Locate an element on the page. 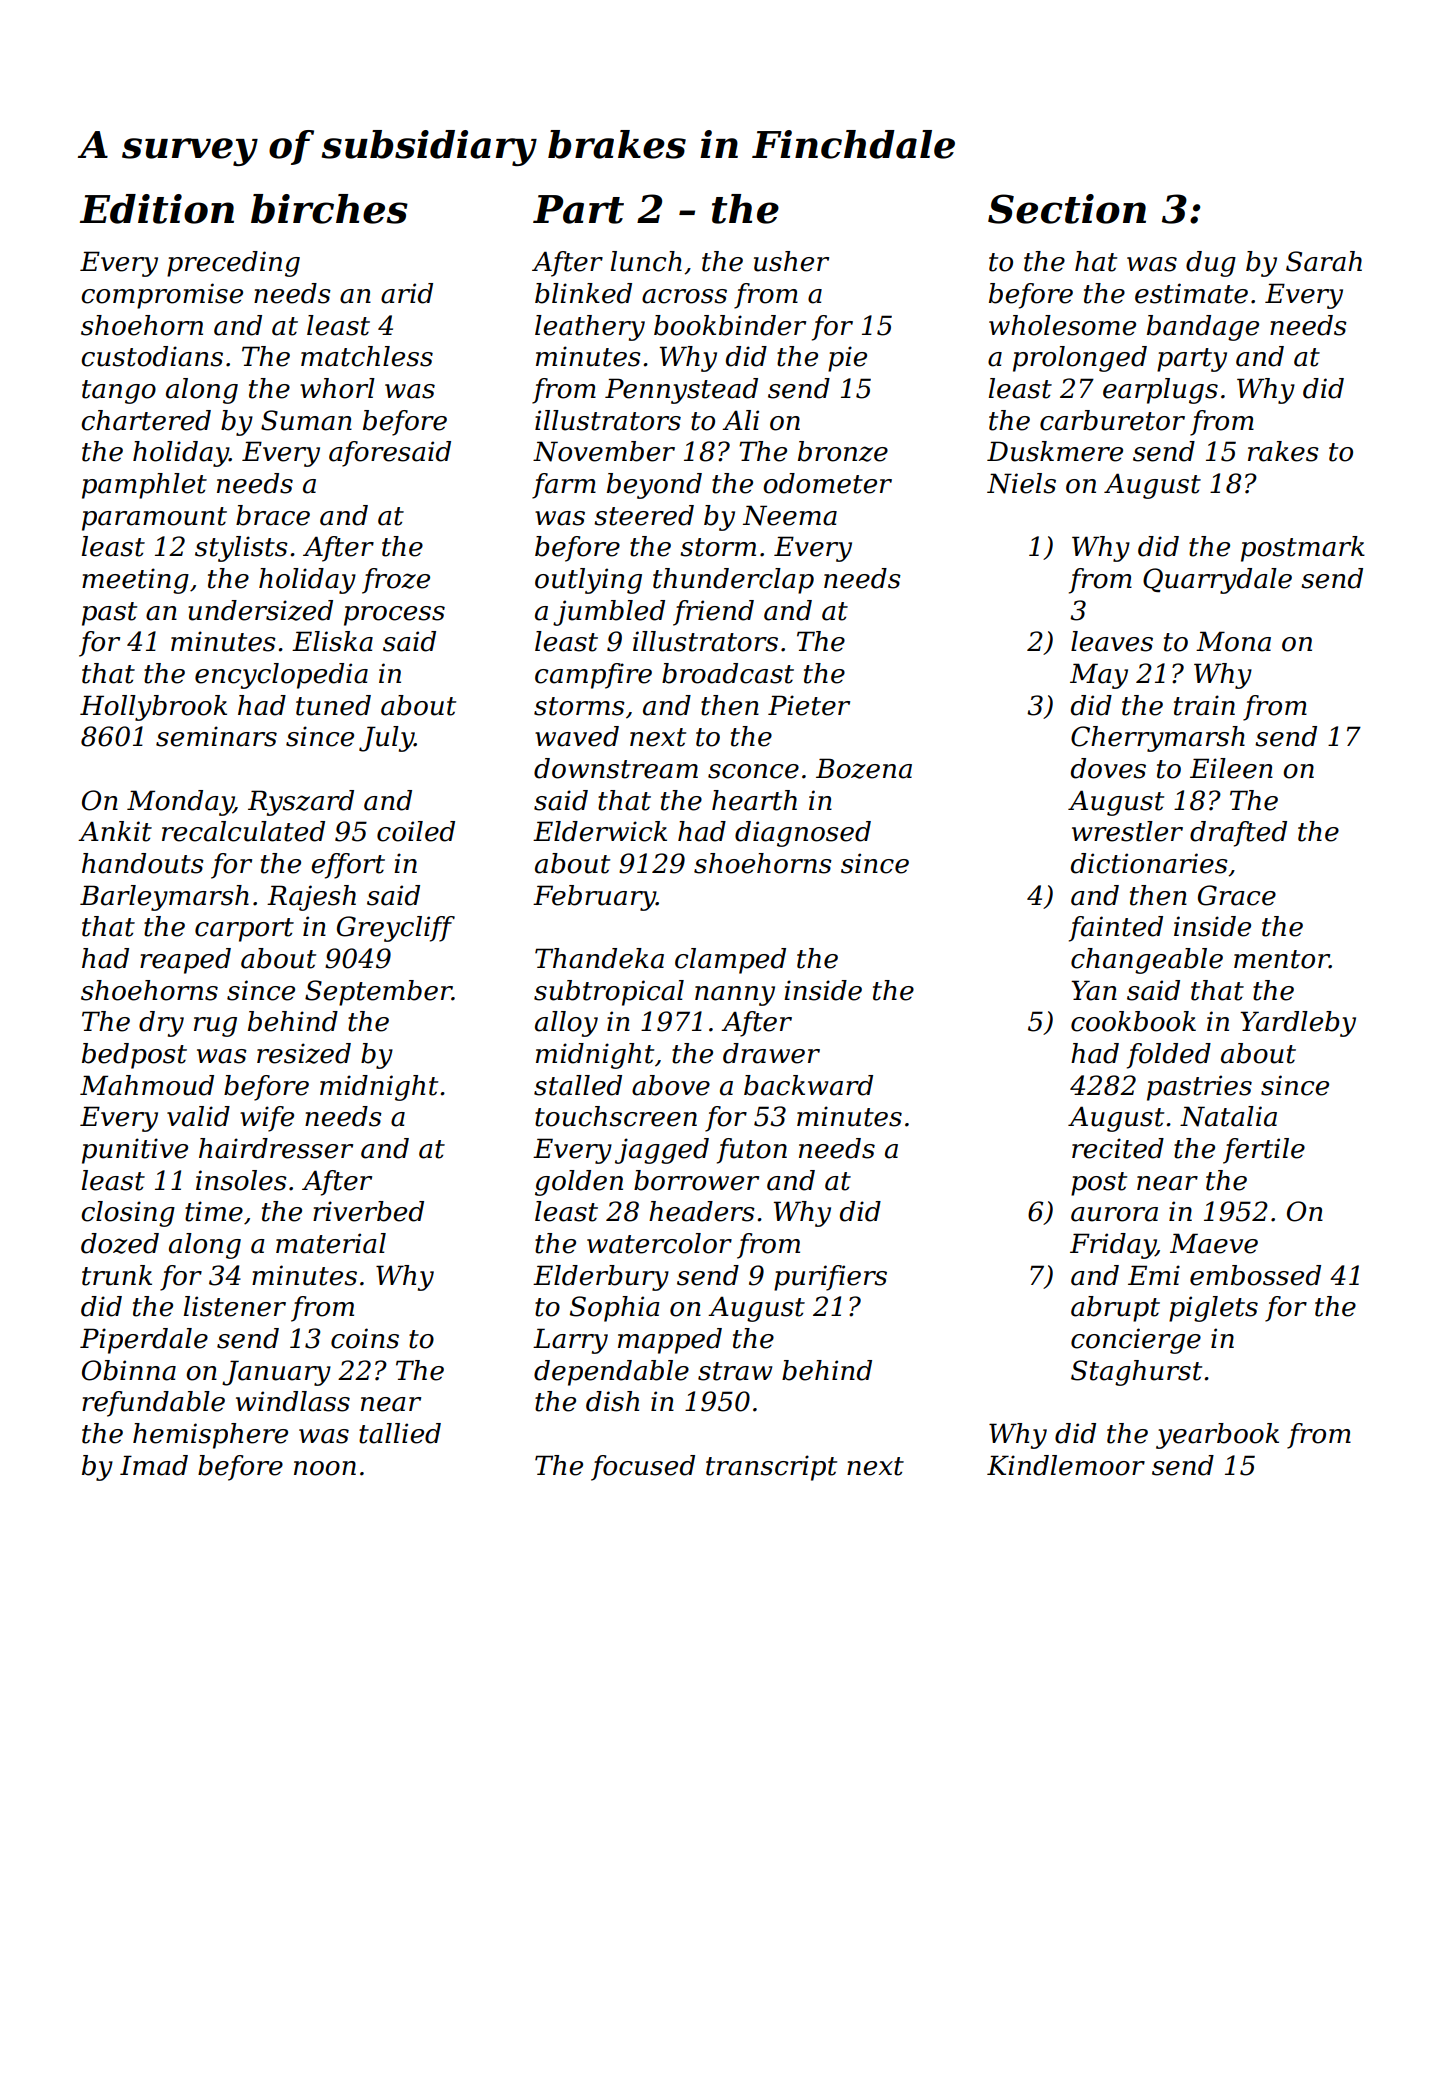 The image size is (1450, 2100). noon is located at coordinates (325, 1468).
